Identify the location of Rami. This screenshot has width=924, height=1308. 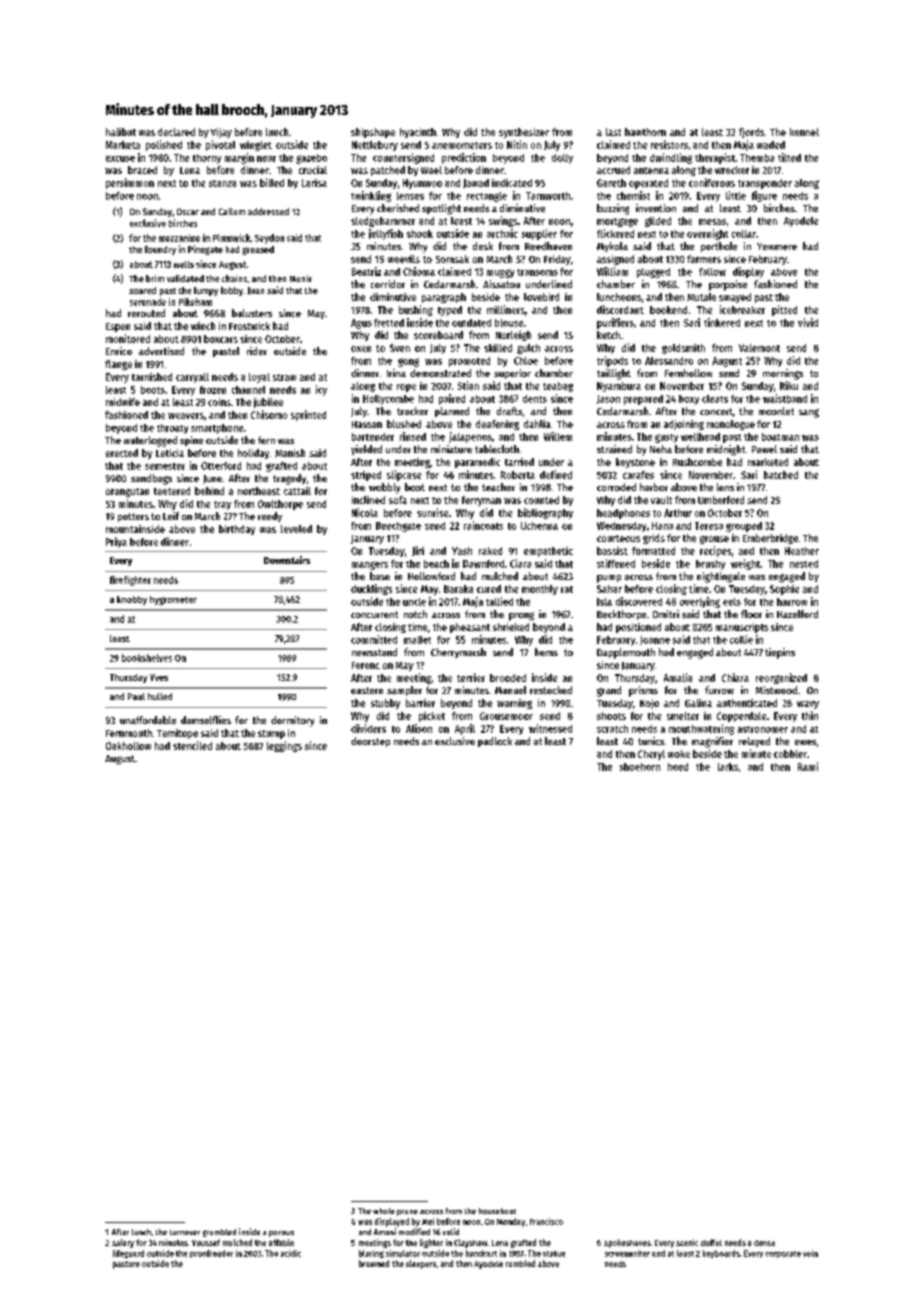
(808, 766).
